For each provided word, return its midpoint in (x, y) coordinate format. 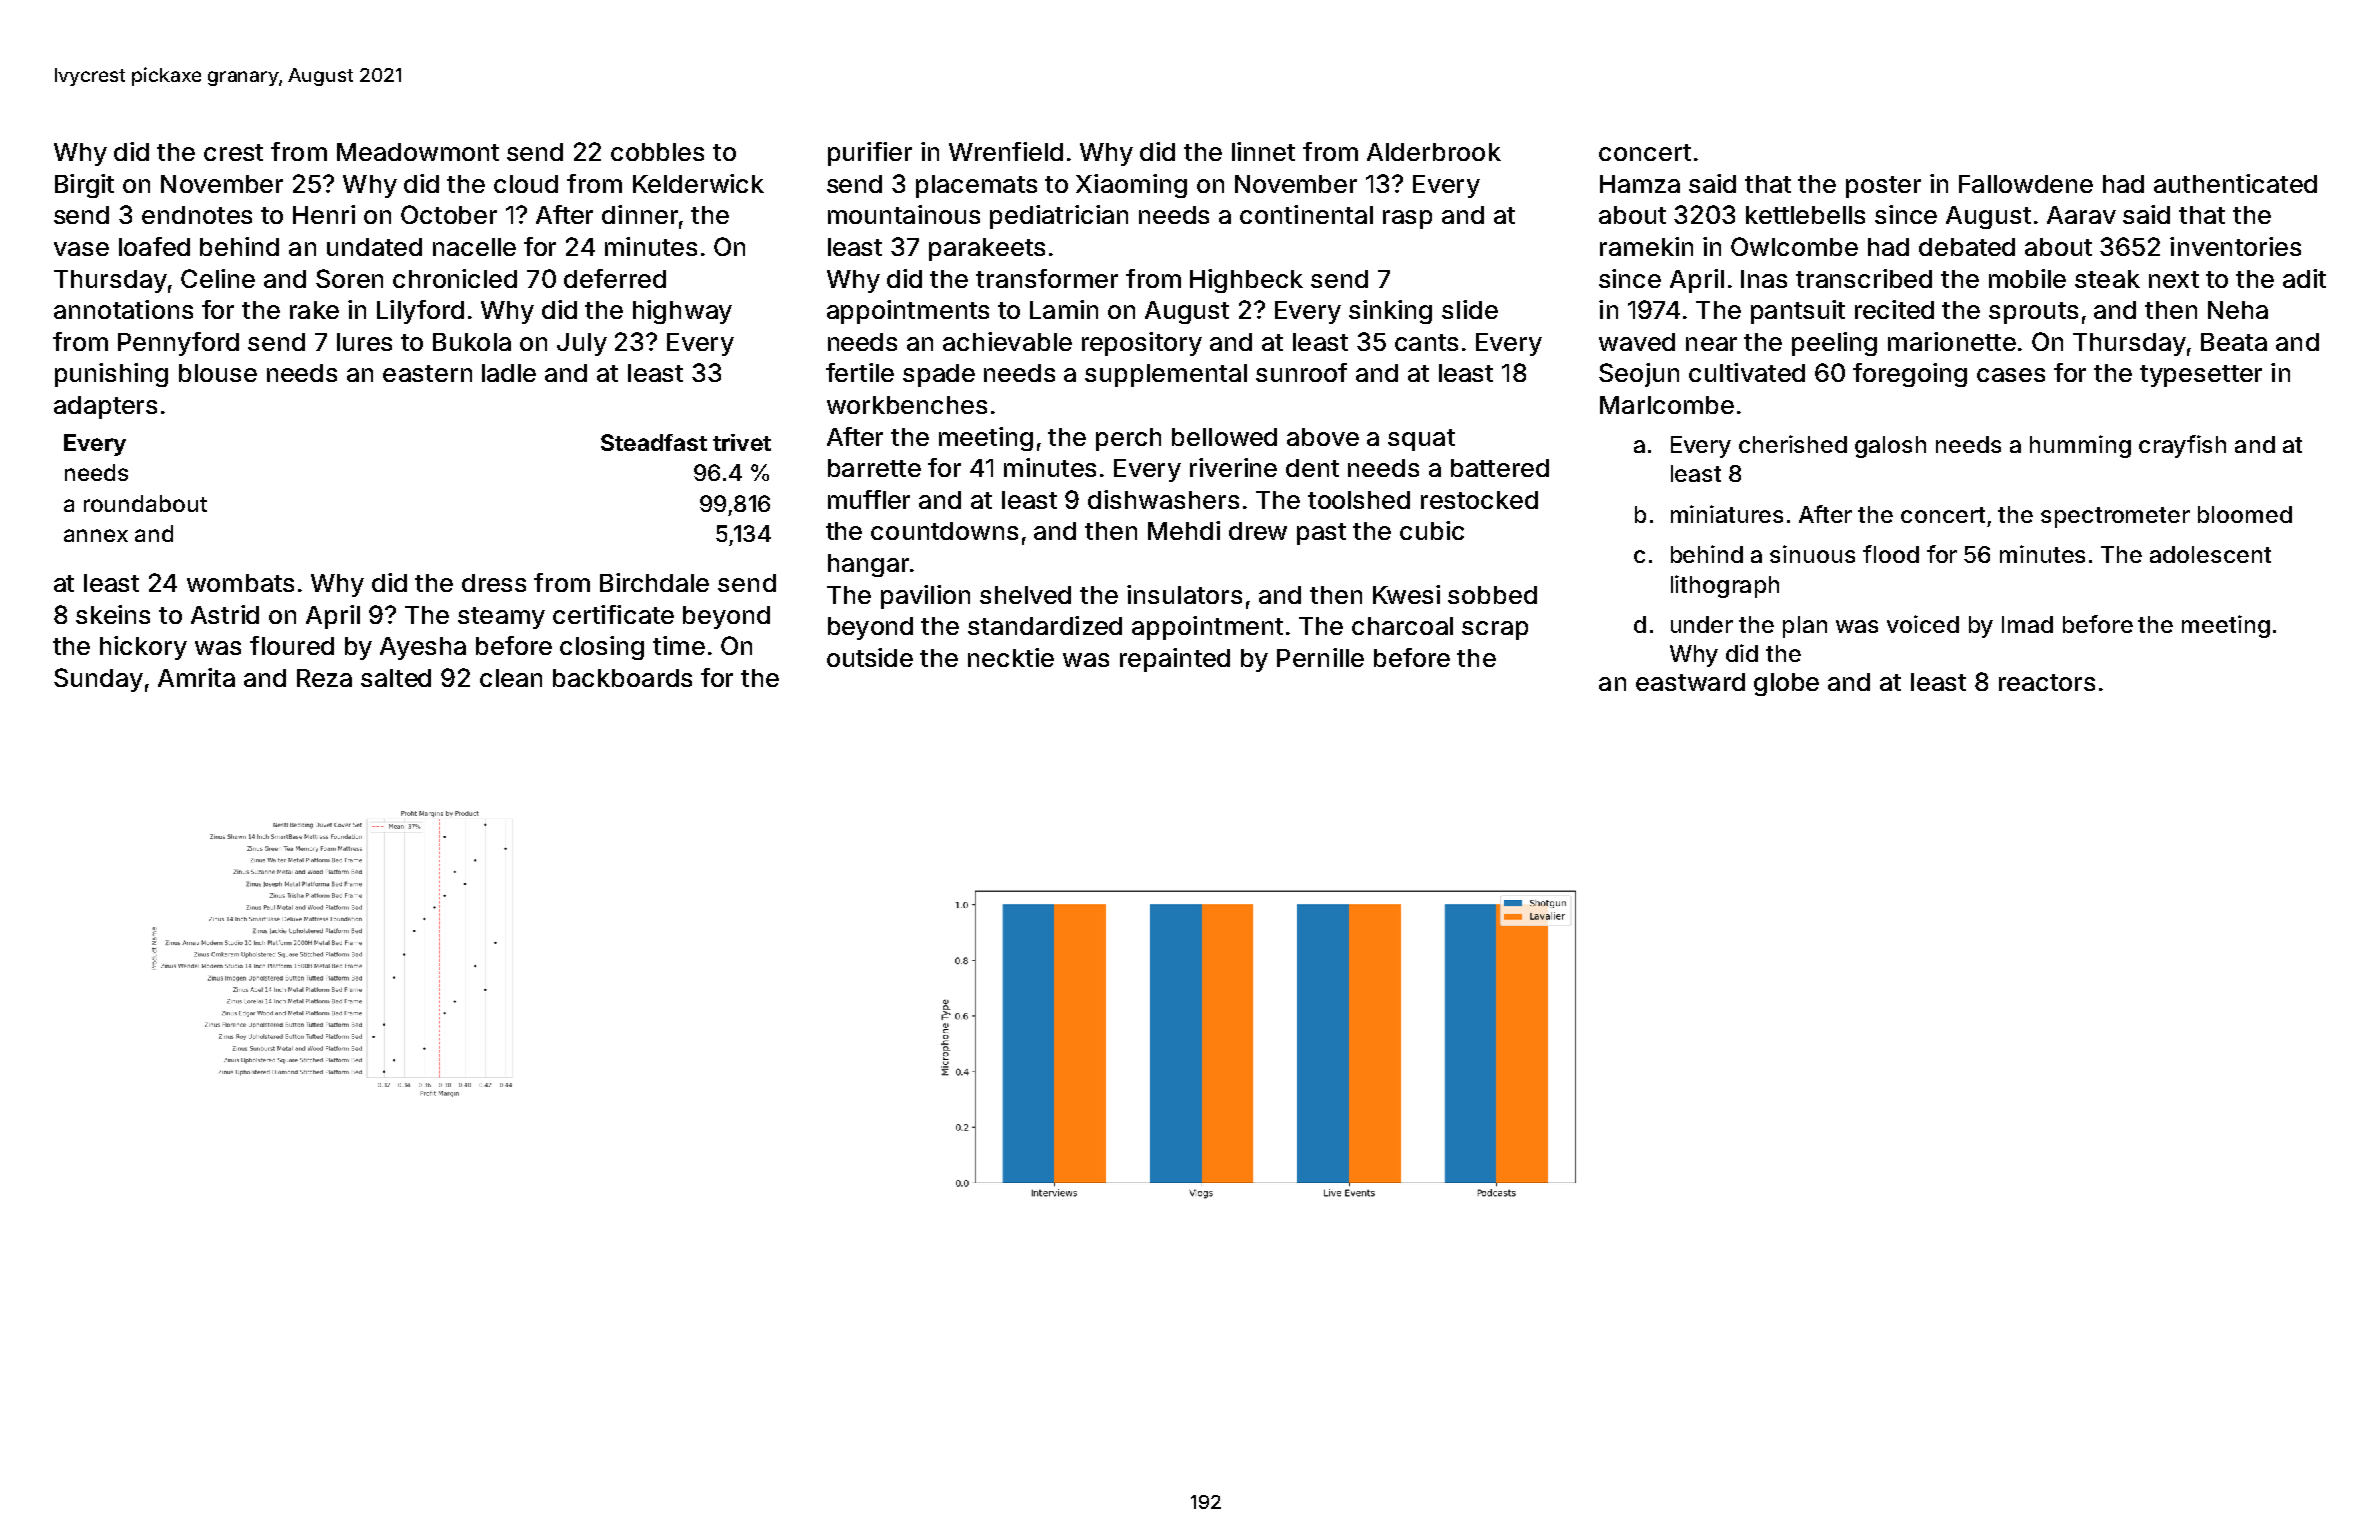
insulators (1184, 594)
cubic (1432, 530)
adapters (105, 407)
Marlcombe (1667, 405)
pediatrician (1059, 217)
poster (1883, 187)
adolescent (2210, 554)
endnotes (197, 215)
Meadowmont (418, 152)
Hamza (1640, 184)
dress (494, 583)
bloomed (2245, 514)
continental (1306, 214)
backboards (622, 678)
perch (1128, 439)
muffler (869, 499)
